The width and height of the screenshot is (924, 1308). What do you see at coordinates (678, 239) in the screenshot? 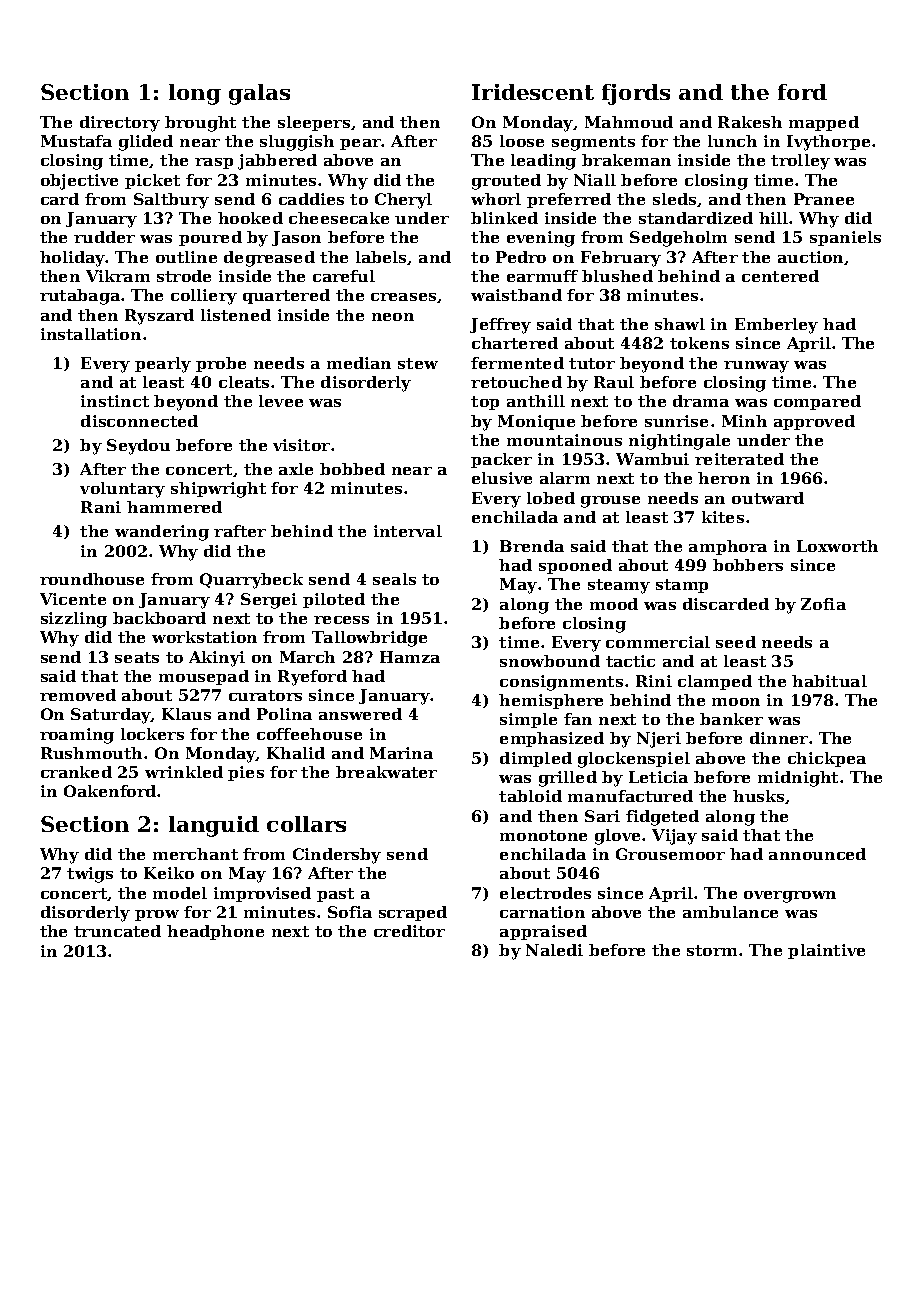
I see `Sedgeholm` at bounding box center [678, 239].
